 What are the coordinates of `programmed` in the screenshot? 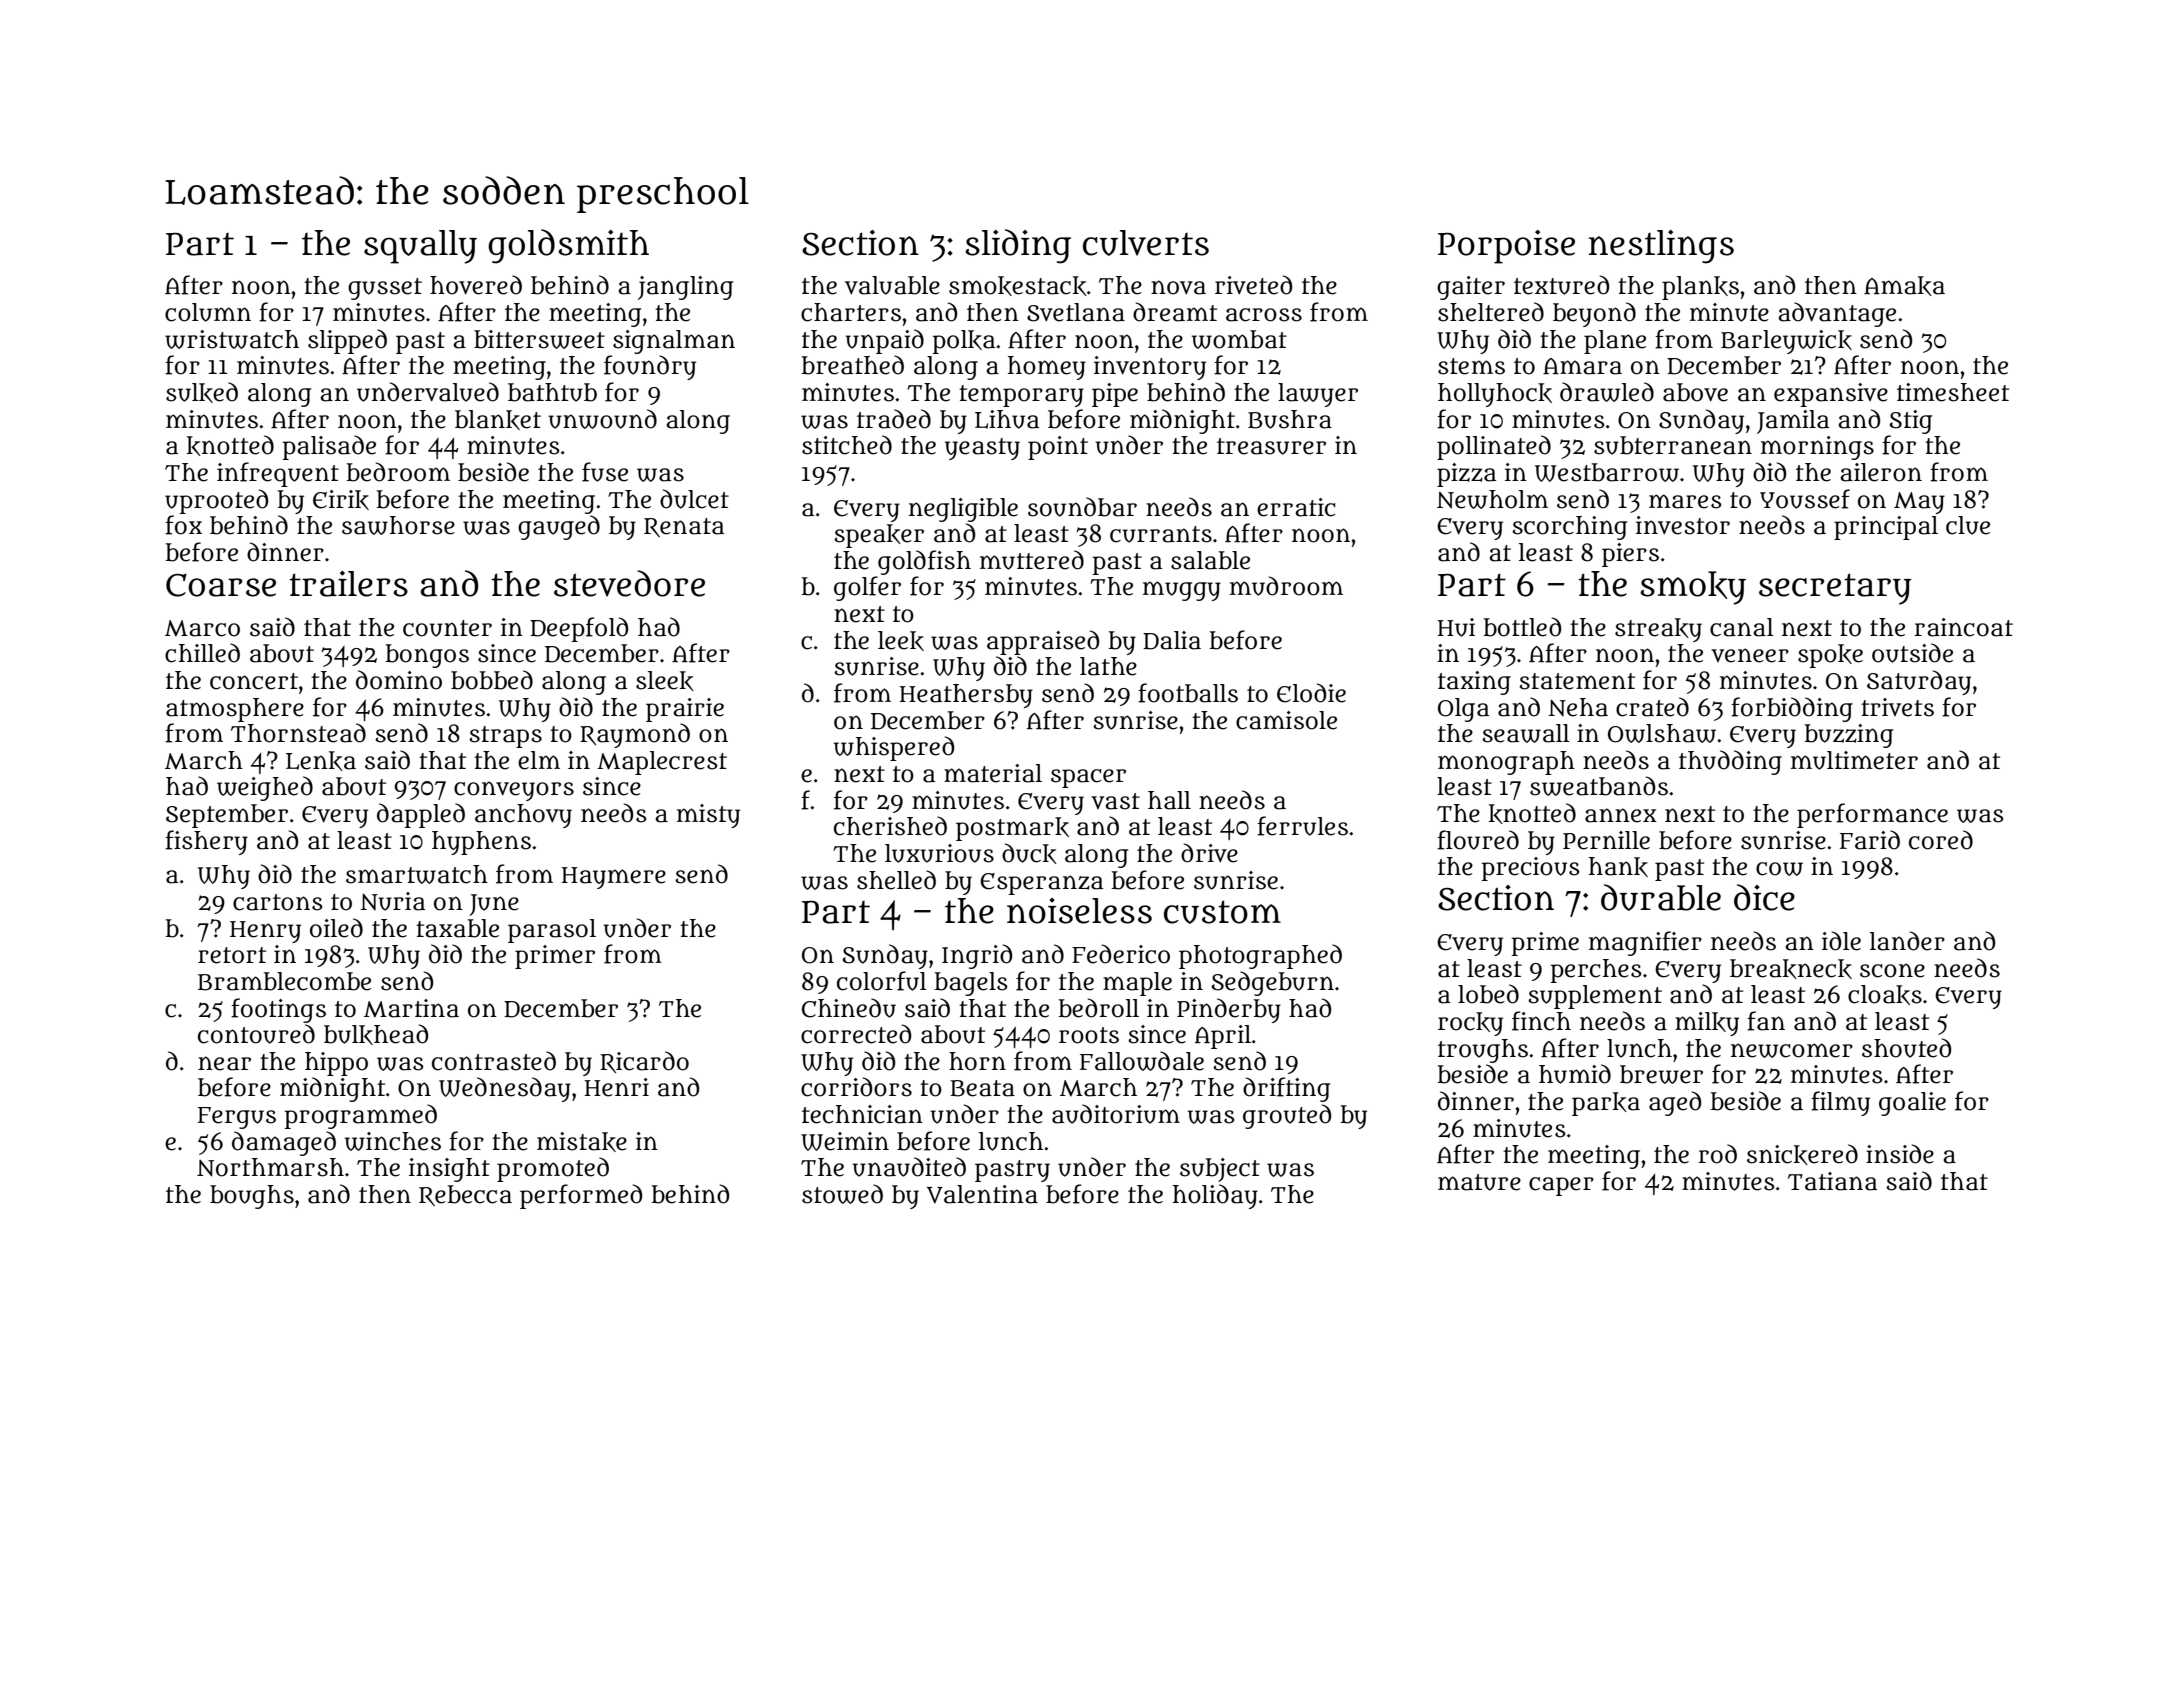 It's located at (361, 1116).
